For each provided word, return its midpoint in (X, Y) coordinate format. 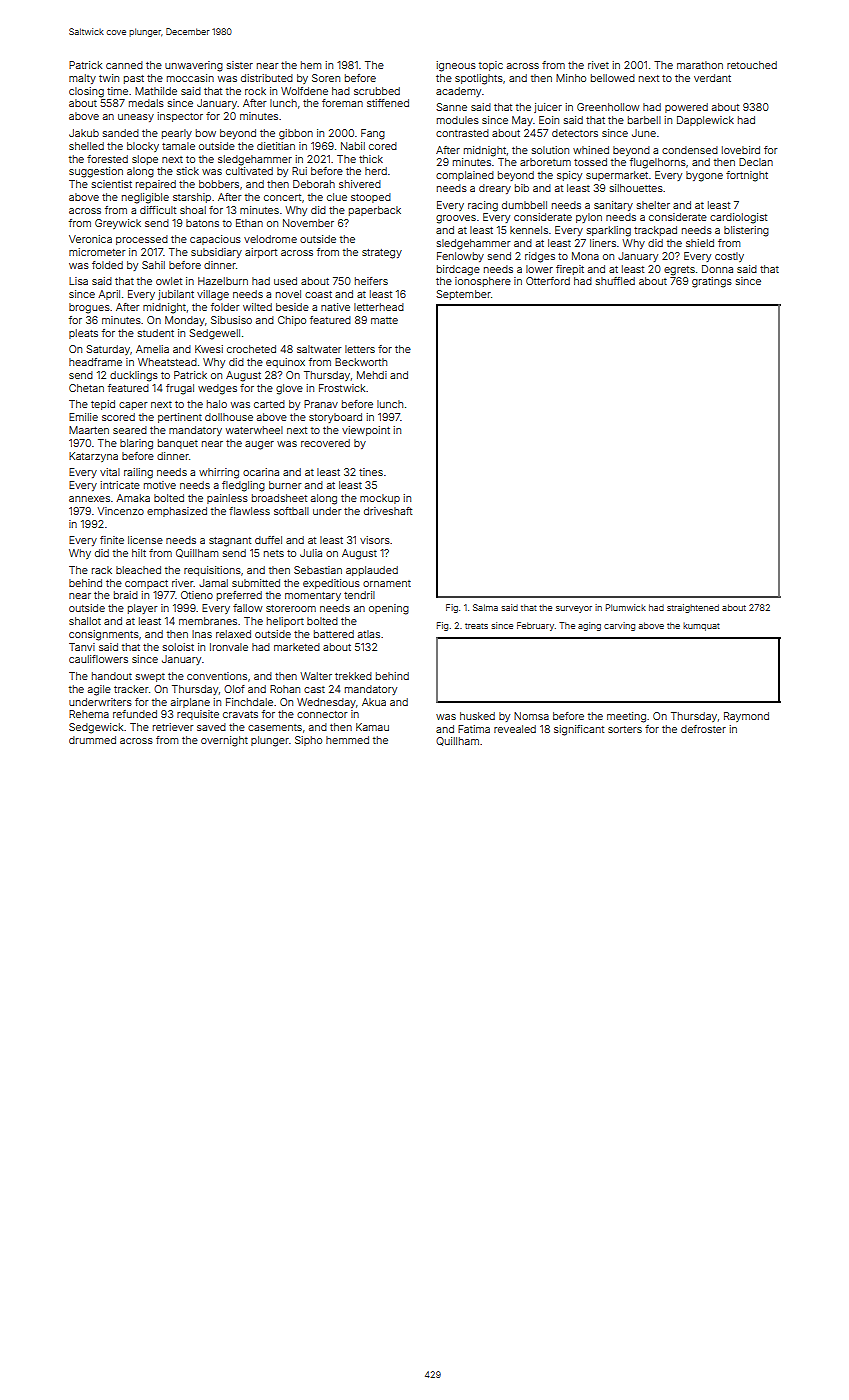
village (213, 295)
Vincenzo (121, 511)
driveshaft (388, 511)
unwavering (194, 66)
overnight (224, 741)
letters (360, 349)
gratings (712, 282)
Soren (326, 78)
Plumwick (626, 607)
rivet (598, 65)
